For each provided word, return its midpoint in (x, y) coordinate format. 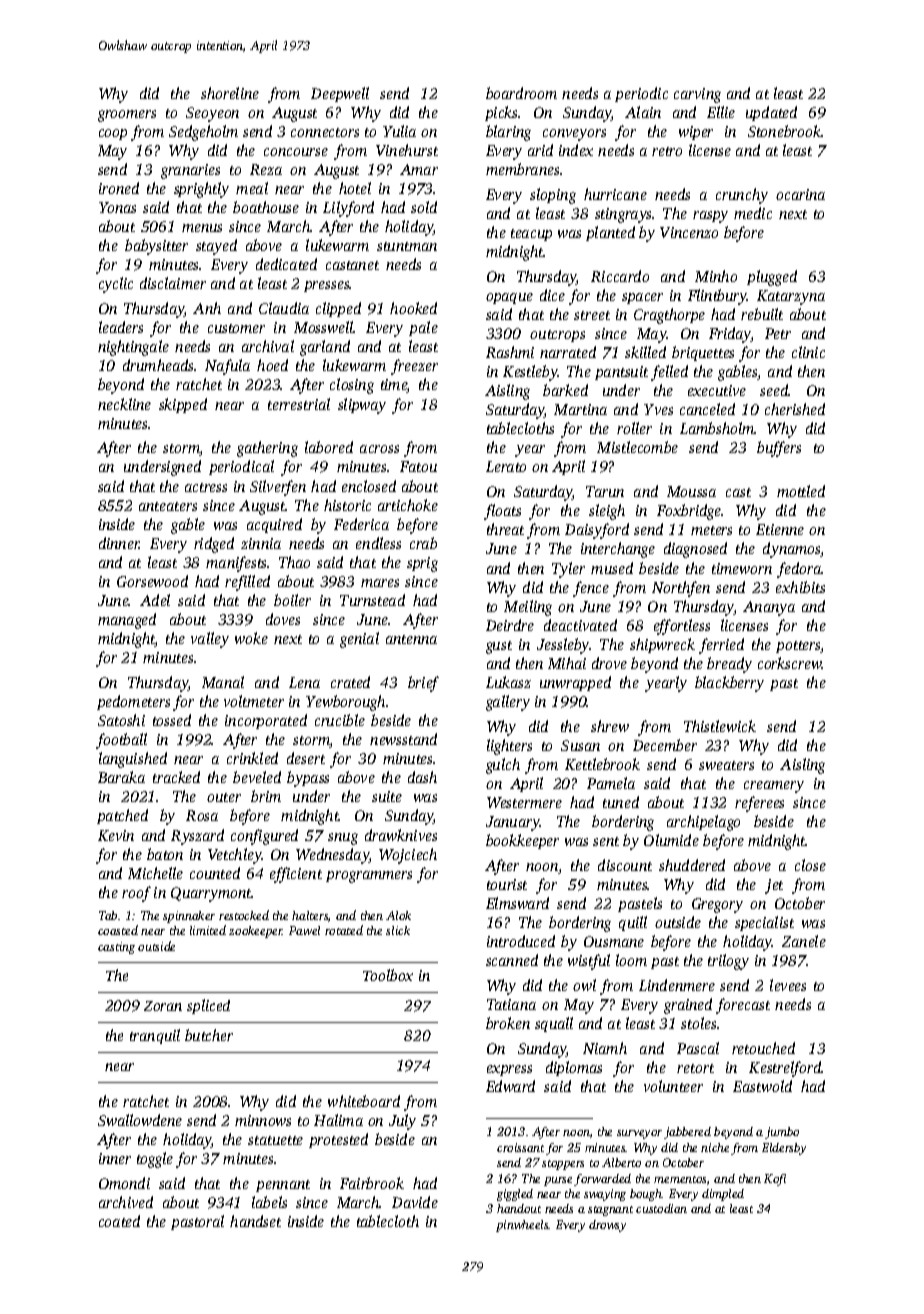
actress (206, 487)
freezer (414, 367)
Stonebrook (785, 131)
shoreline (230, 93)
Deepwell (340, 94)
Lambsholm (717, 428)
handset (255, 1221)
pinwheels (522, 1226)
